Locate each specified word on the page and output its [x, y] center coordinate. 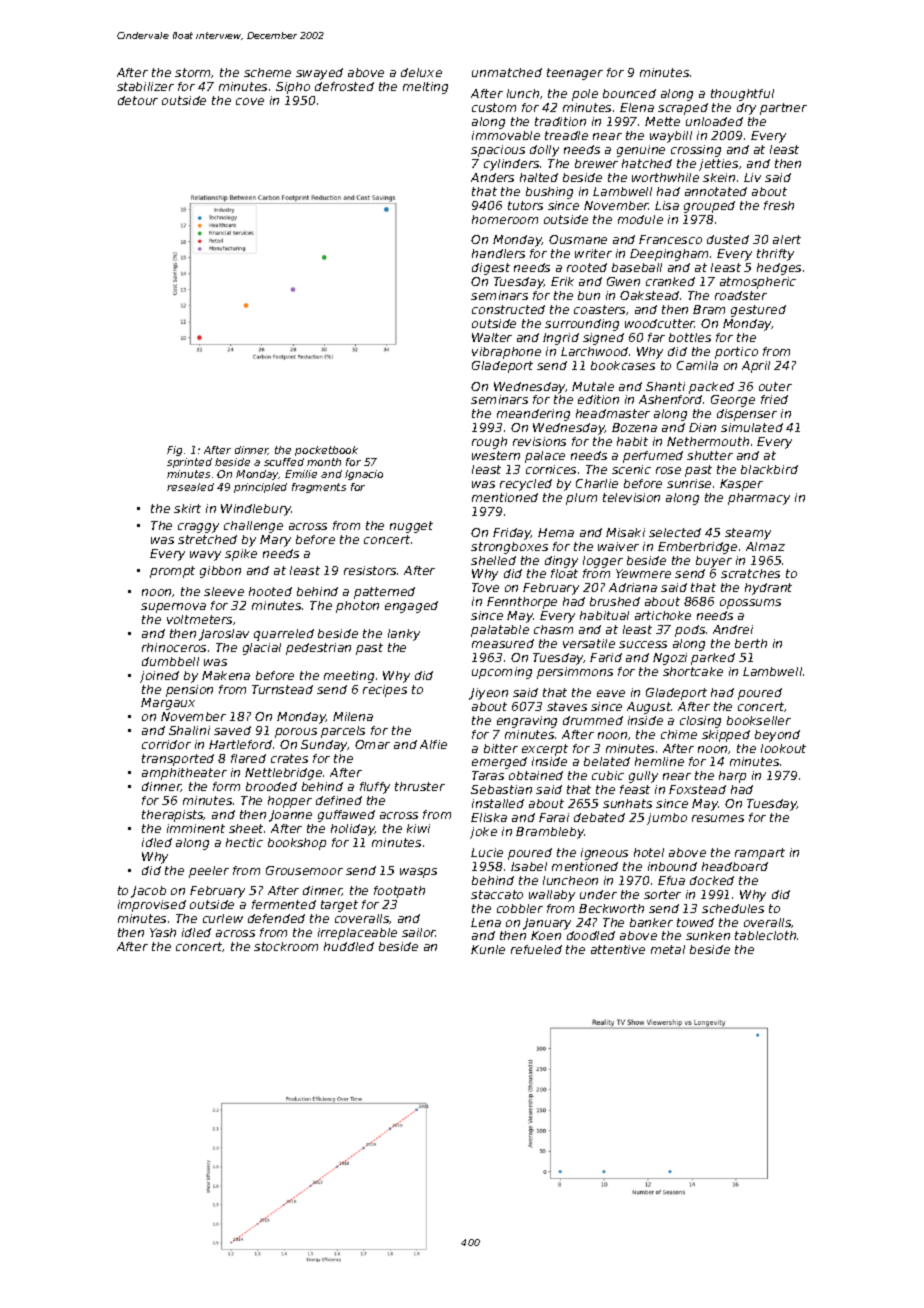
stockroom [286, 946]
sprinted [189, 463]
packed [711, 388]
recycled [526, 485]
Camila [697, 365]
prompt [172, 572]
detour [138, 100]
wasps [418, 873]
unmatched [507, 72]
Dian [702, 427]
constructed [508, 309]
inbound [672, 866]
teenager [575, 74]
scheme [267, 72]
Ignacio [364, 475]
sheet [246, 828]
